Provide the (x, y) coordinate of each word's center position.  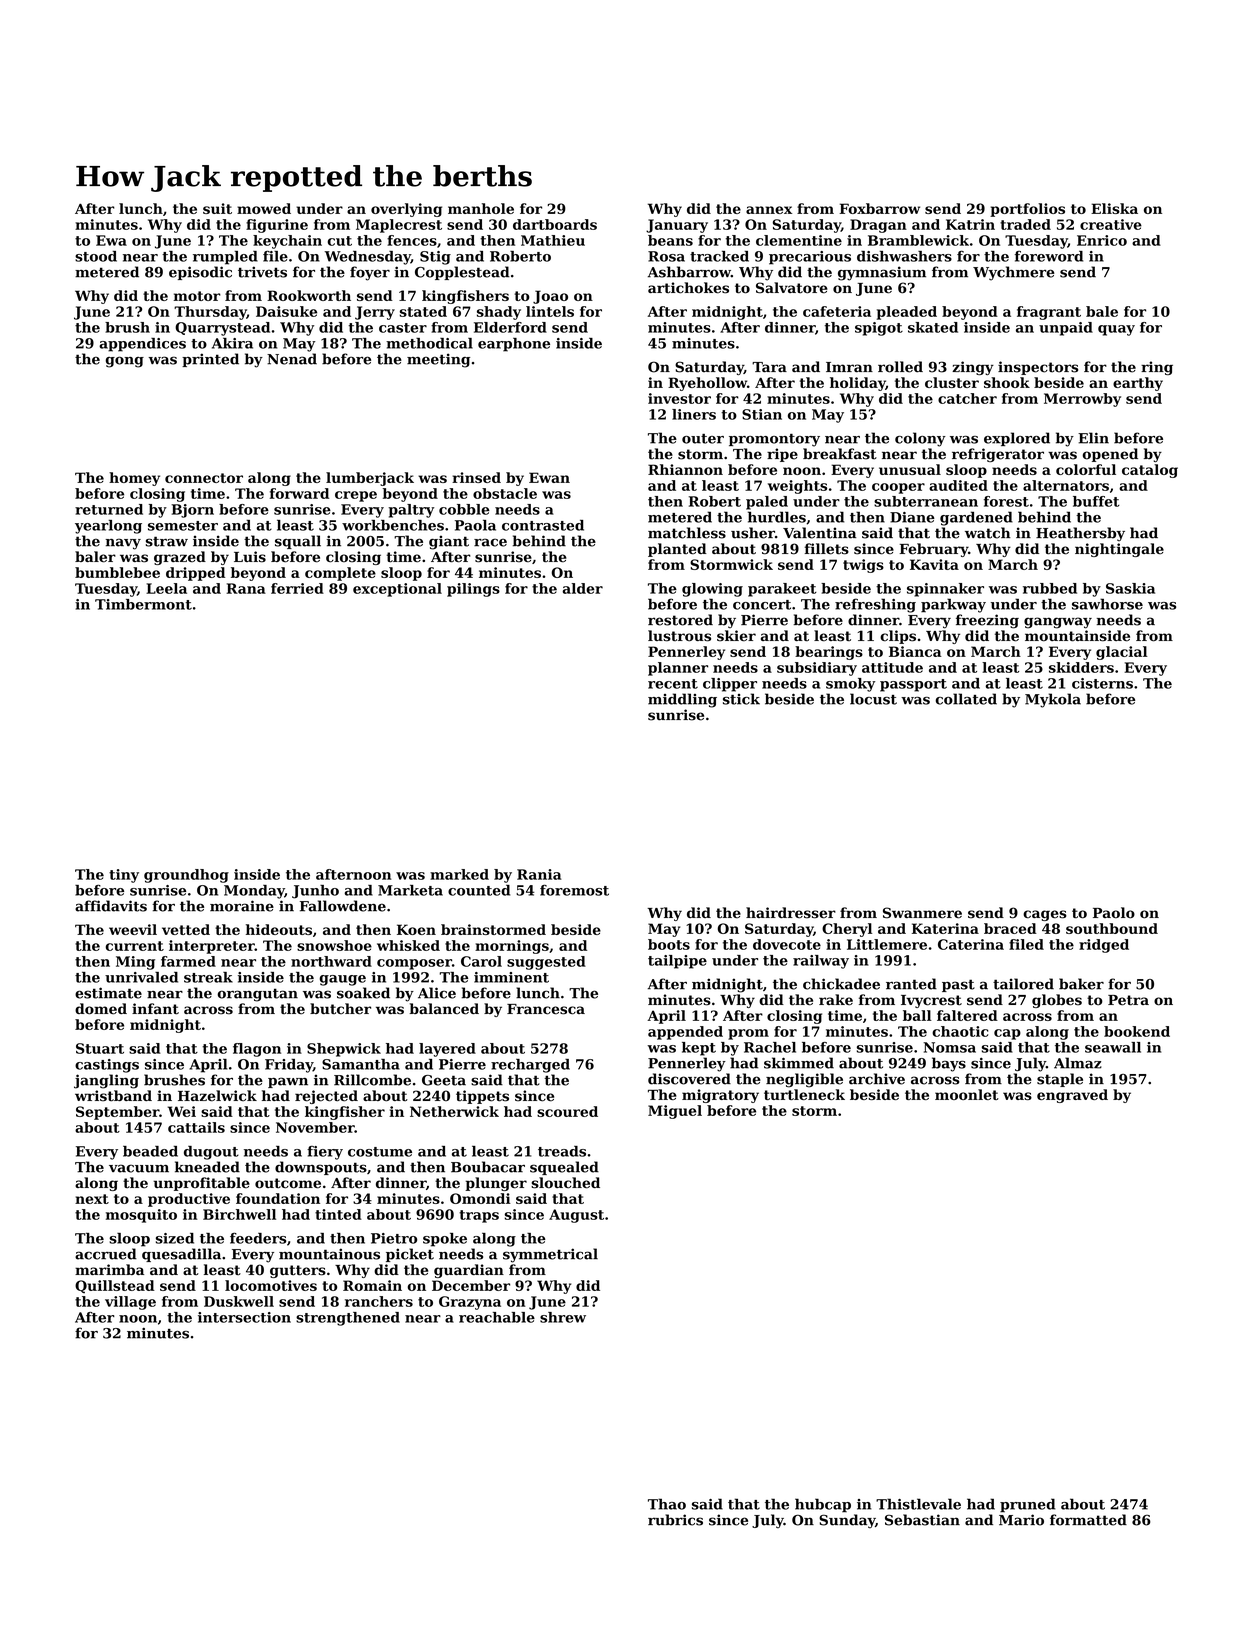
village (130, 1303)
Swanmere (922, 913)
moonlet (967, 1094)
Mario (1021, 1520)
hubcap (823, 1505)
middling (682, 700)
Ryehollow (707, 384)
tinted (338, 1214)
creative (1111, 224)
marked (459, 874)
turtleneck (804, 1094)
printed (210, 360)
